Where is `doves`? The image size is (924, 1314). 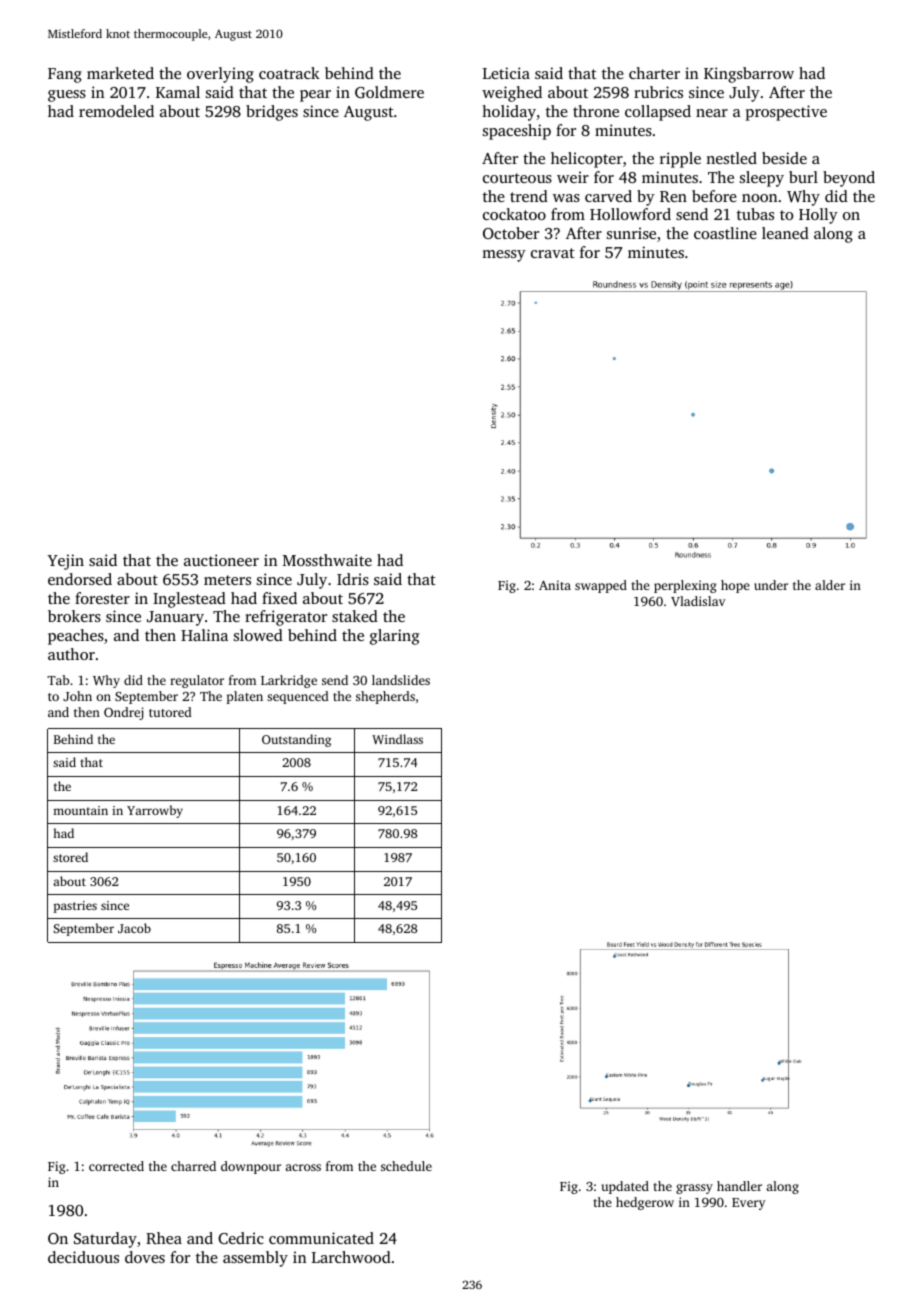 doves is located at coordinates (145, 1257).
